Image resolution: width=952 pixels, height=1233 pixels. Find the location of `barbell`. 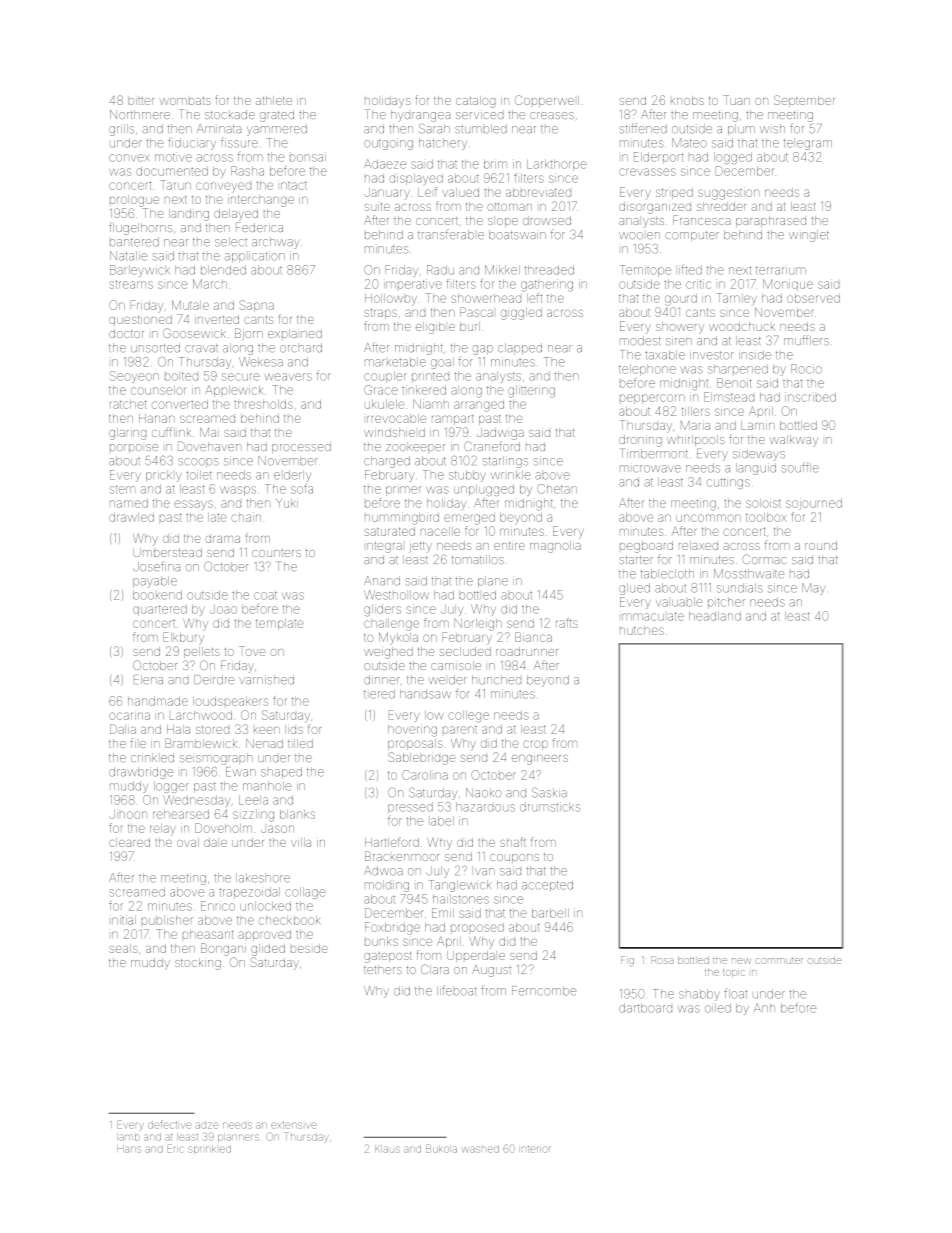

barbell is located at coordinates (550, 913).
